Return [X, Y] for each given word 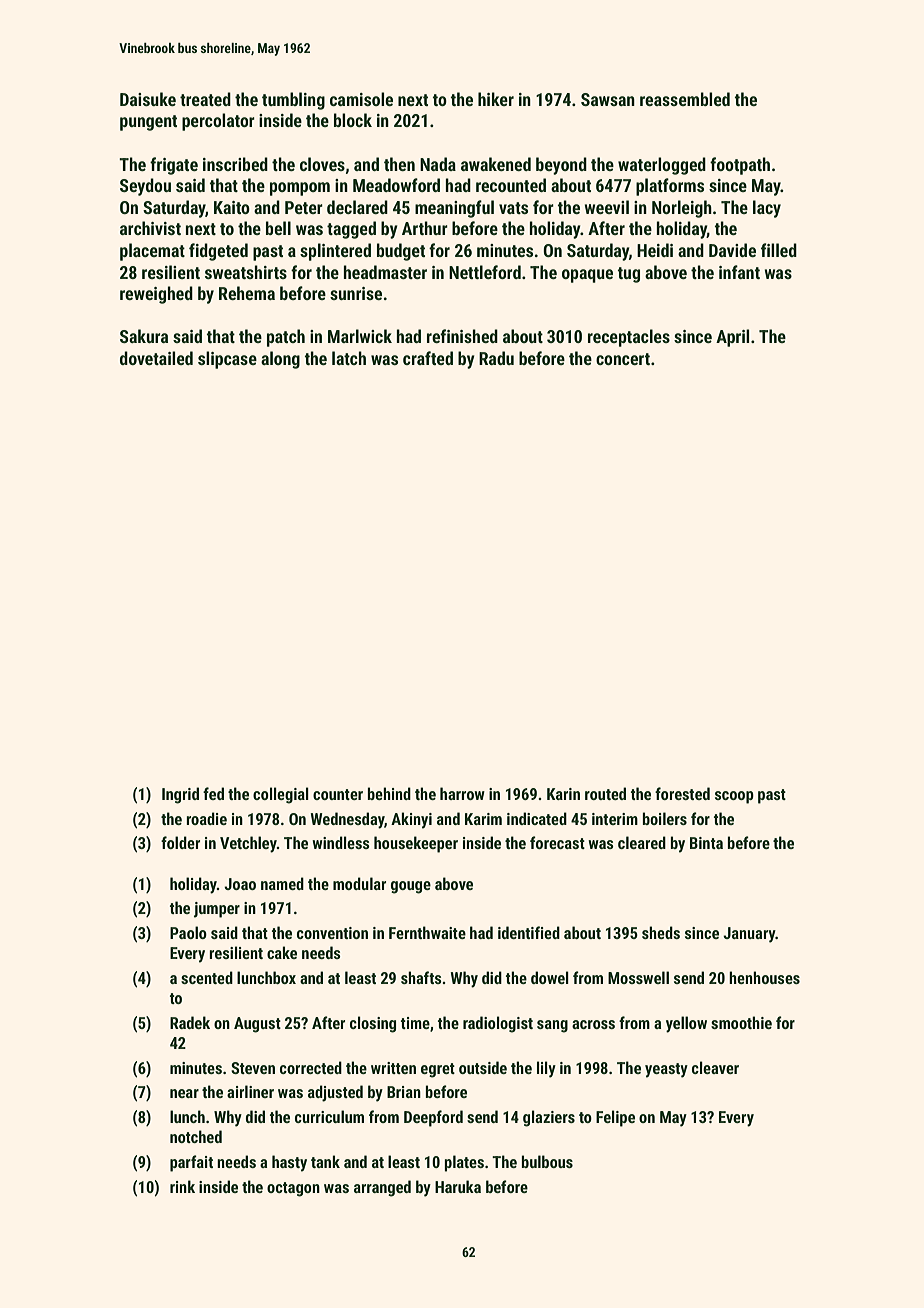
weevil [606, 207]
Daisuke [148, 99]
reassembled [685, 99]
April [732, 338]
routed [605, 793]
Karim [483, 819]
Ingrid [180, 795]
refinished [462, 336]
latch [349, 358]
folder [180, 842]
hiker [496, 99]
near [184, 1093]
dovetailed [156, 358]
